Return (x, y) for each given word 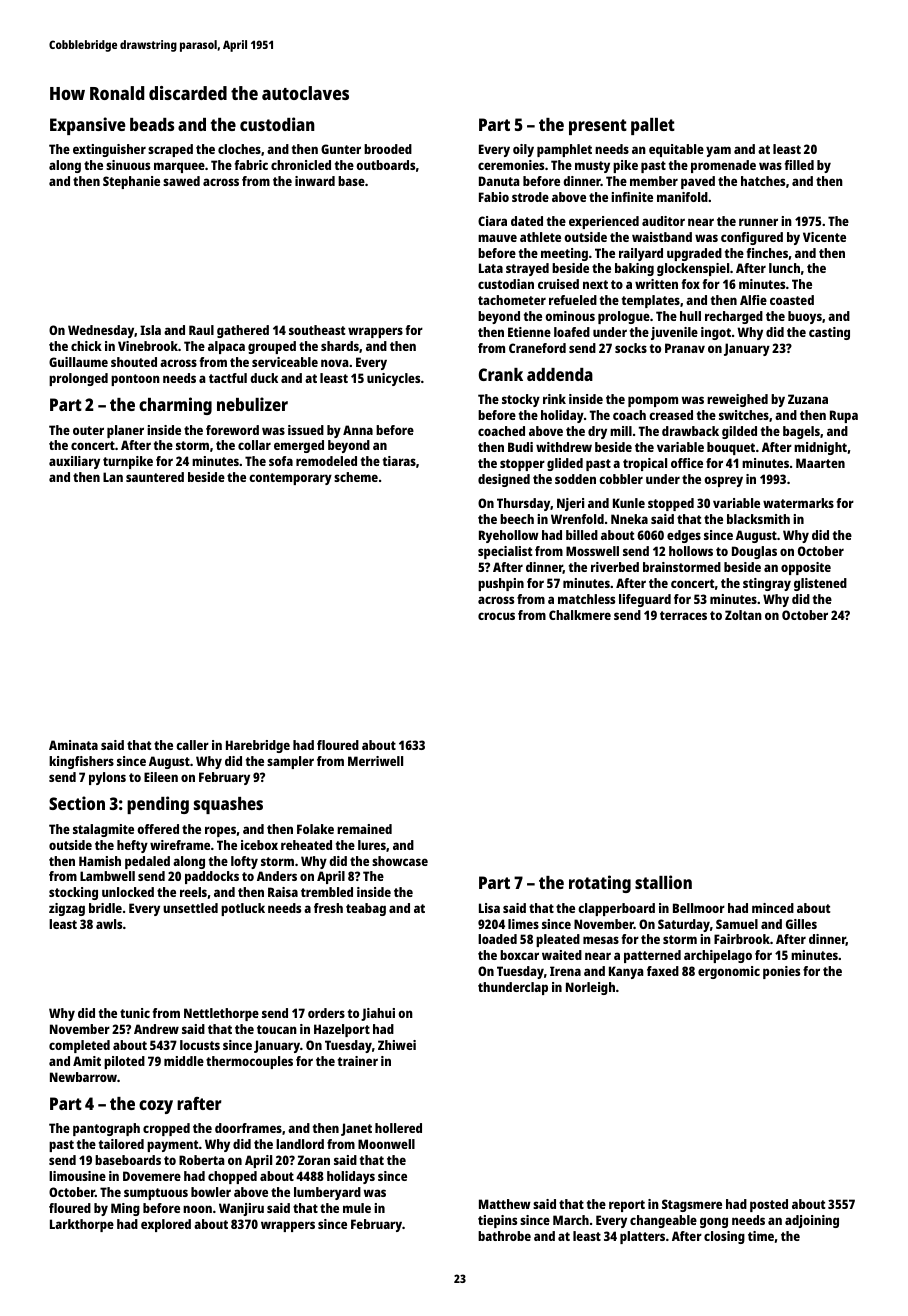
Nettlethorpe (221, 1014)
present (598, 127)
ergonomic (729, 972)
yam (718, 151)
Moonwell (386, 1144)
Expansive (88, 126)
